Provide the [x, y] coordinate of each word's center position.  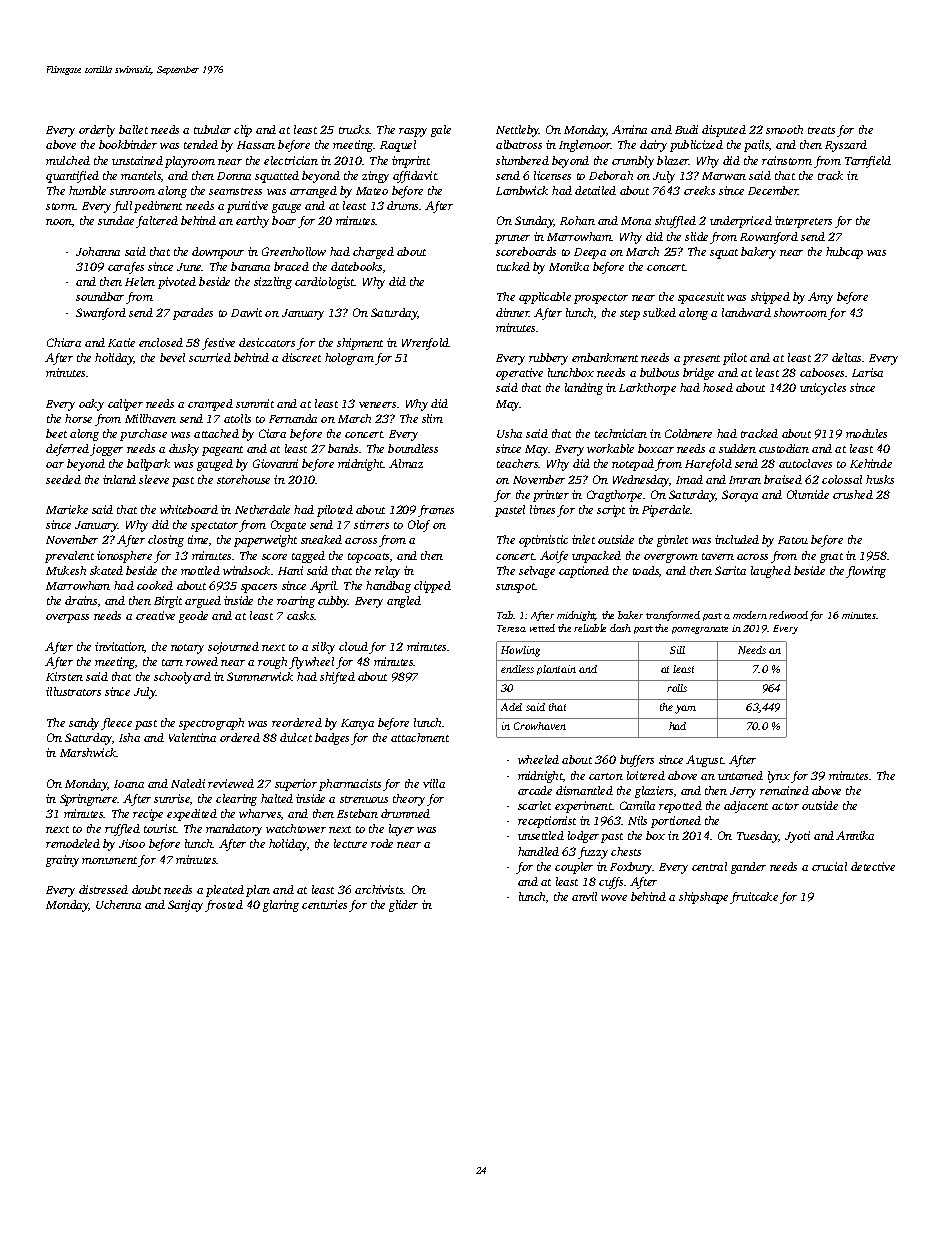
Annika [855, 835]
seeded [63, 479]
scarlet [534, 805]
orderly [97, 131]
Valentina [192, 737]
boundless [413, 448]
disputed [724, 131]
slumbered [522, 160]
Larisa [867, 372]
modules [866, 433]
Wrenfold [425, 344]
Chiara [64, 342]
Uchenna [118, 904]
